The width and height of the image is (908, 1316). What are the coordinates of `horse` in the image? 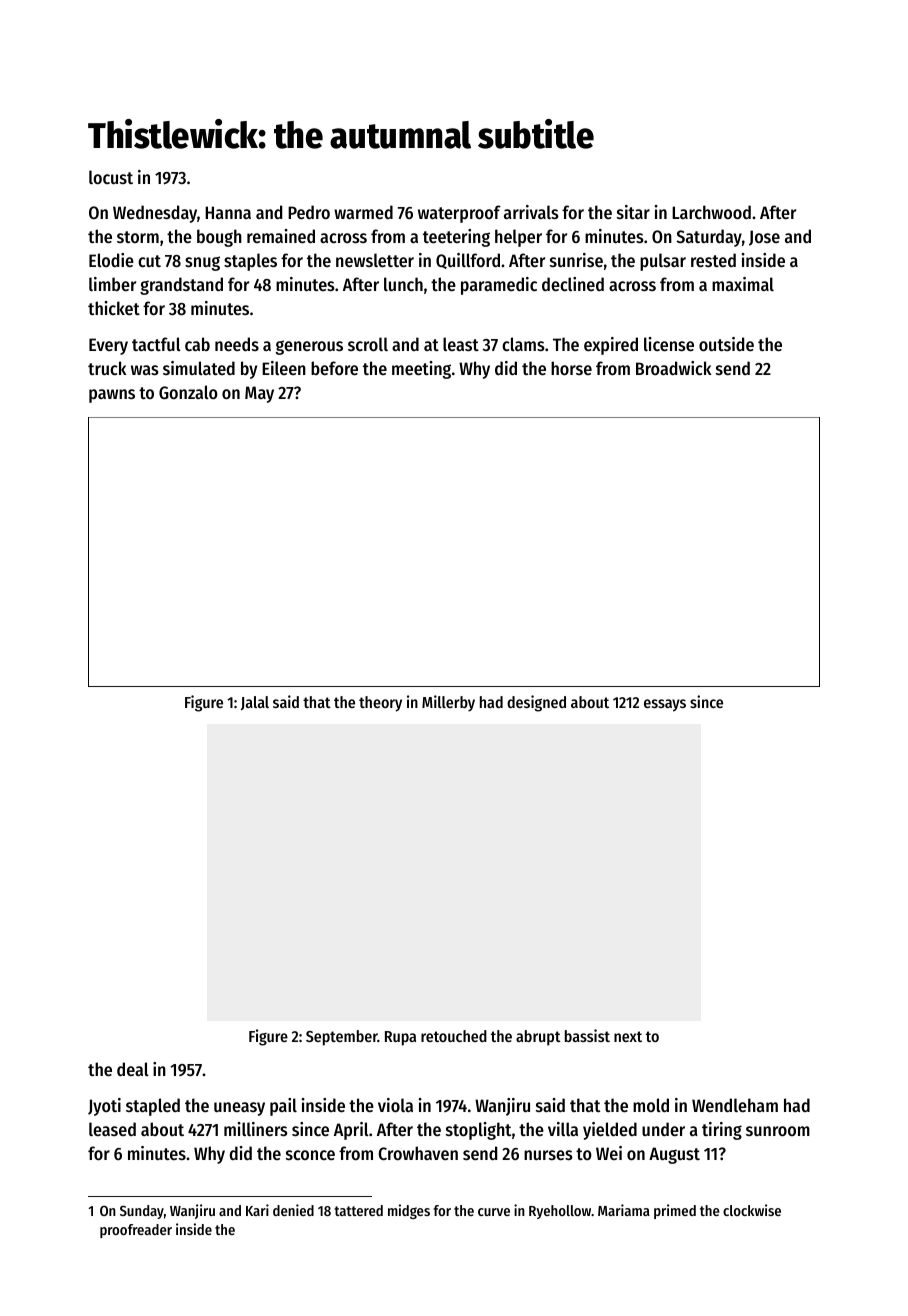 It's located at (571, 368).
